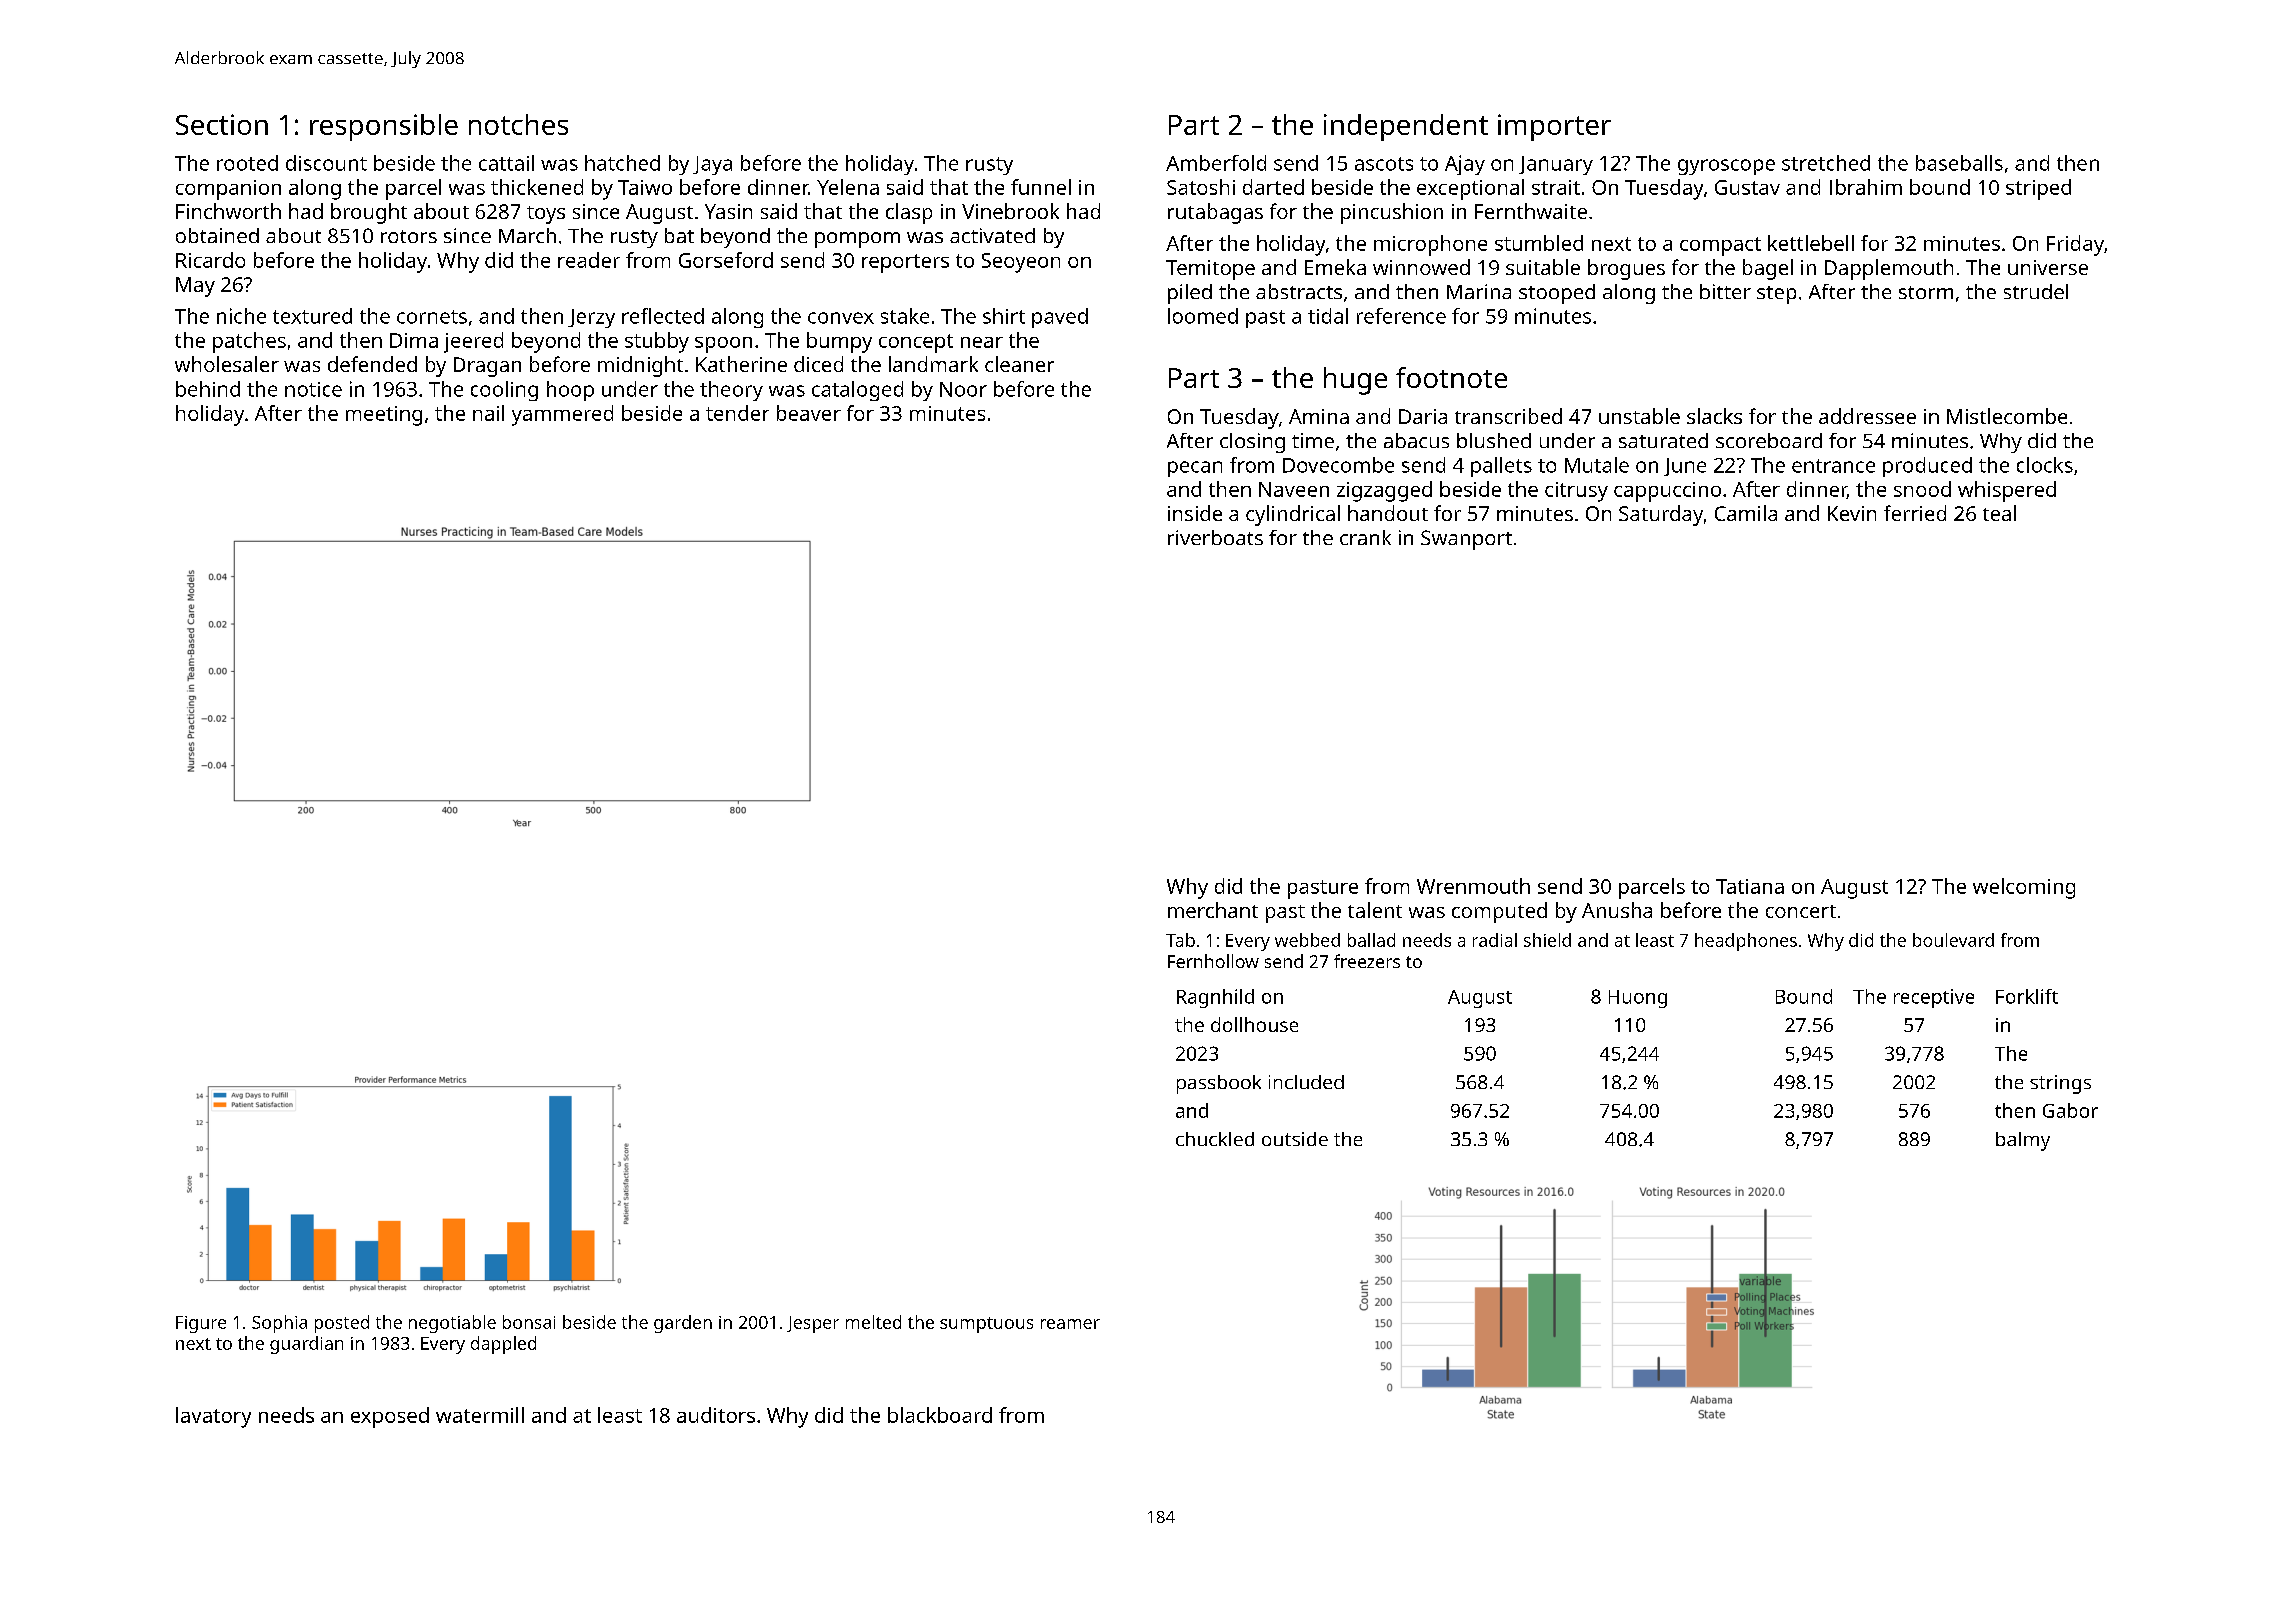  I want to click on Fernhollow, so click(1213, 961).
